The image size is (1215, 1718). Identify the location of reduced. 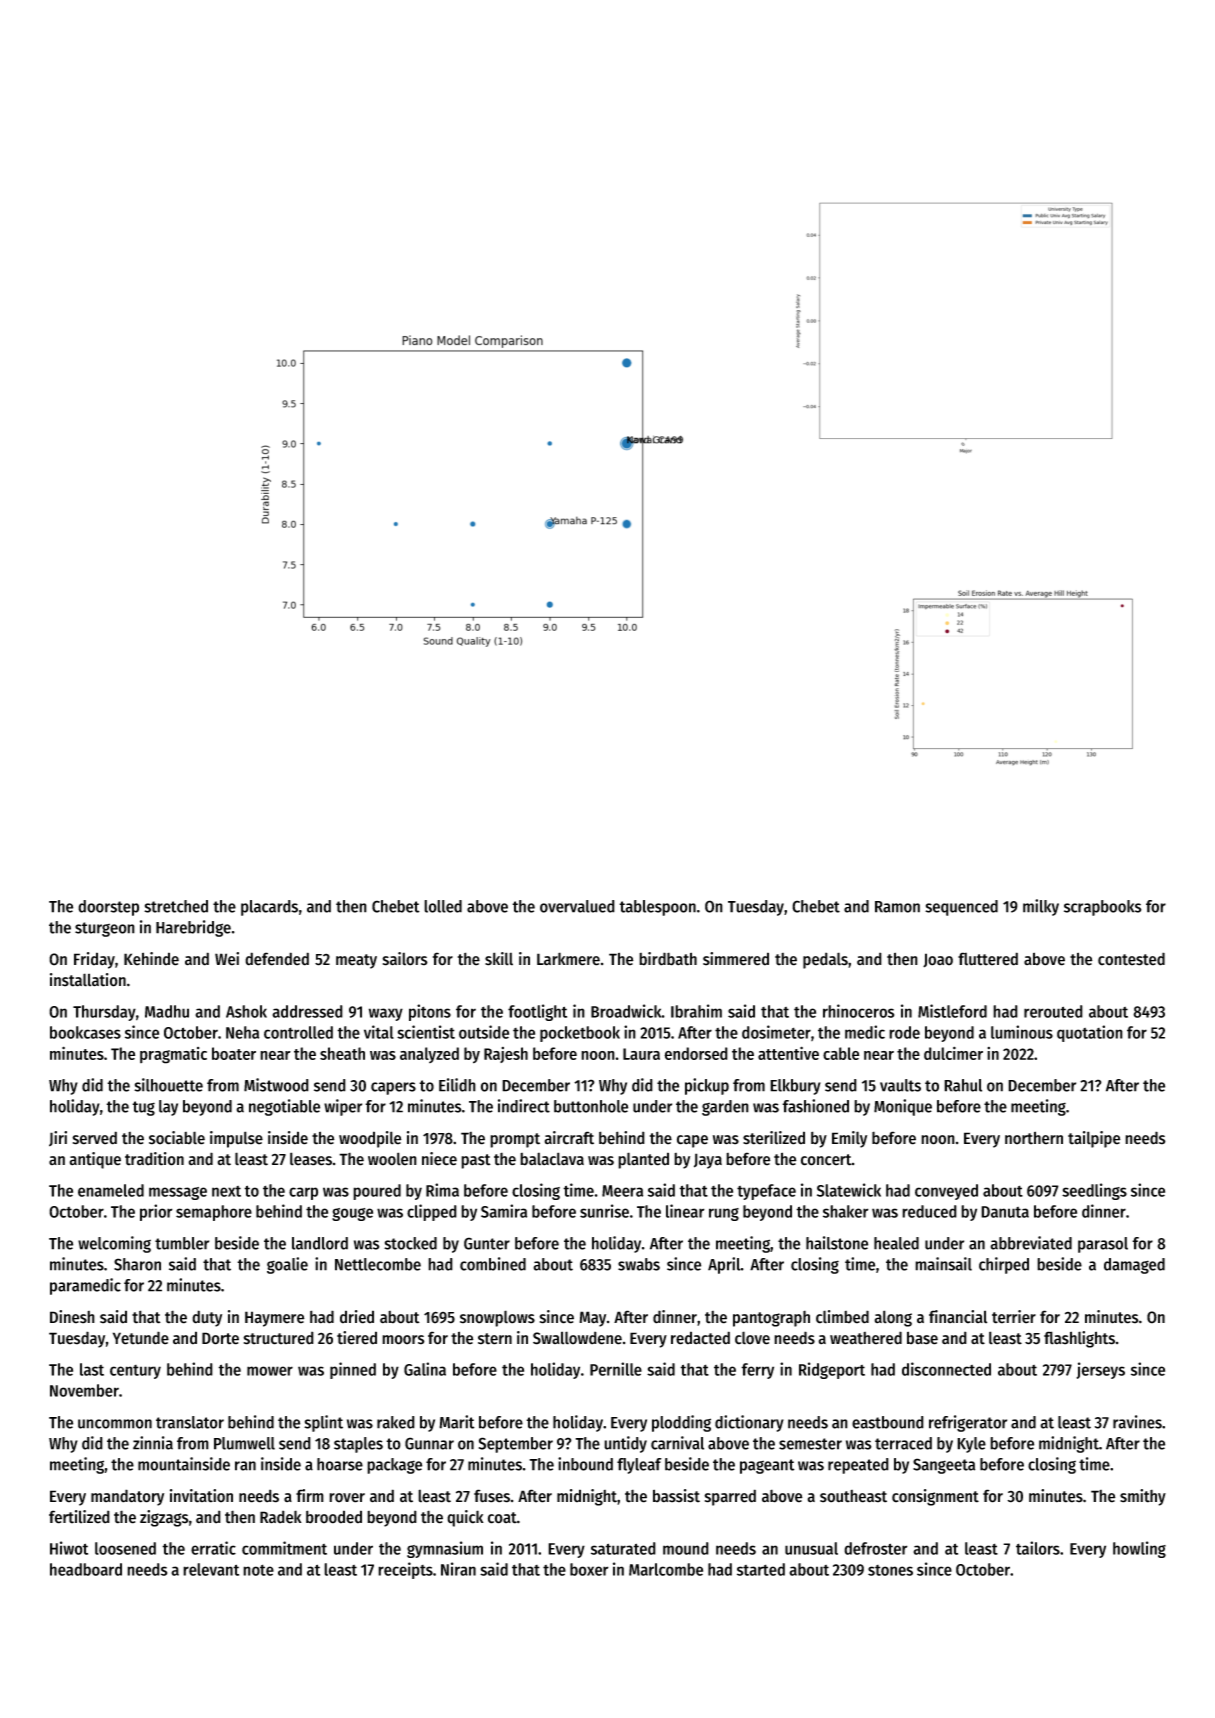
(929, 1211).
